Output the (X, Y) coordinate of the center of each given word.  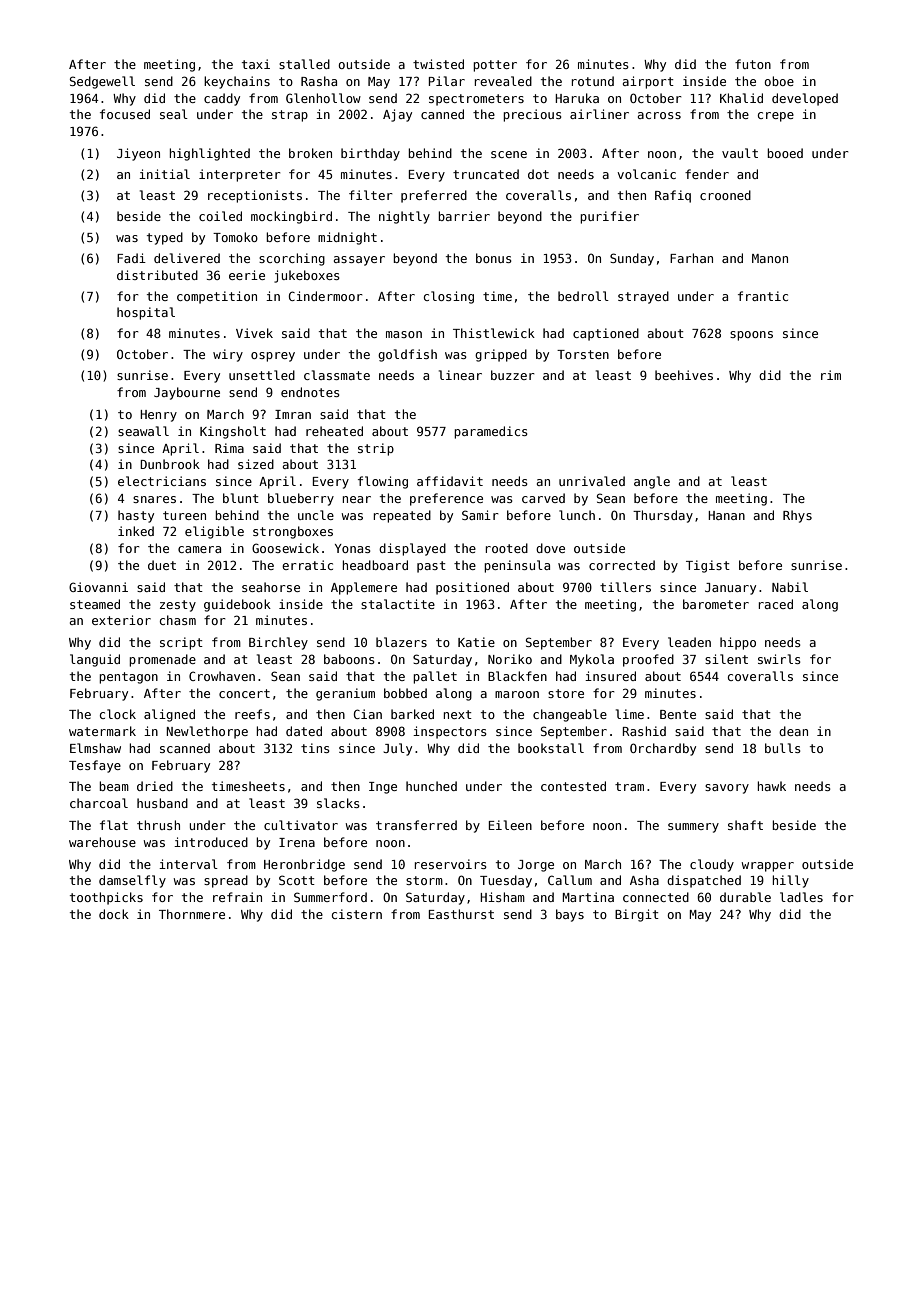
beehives (684, 375)
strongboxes (293, 532)
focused (125, 114)
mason (404, 334)
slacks (338, 803)
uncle (316, 515)
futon (753, 64)
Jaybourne (187, 393)
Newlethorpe (207, 732)
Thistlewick (494, 333)
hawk (772, 786)
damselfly (132, 881)
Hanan (726, 515)
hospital (146, 313)
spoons (751, 336)
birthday (370, 154)
